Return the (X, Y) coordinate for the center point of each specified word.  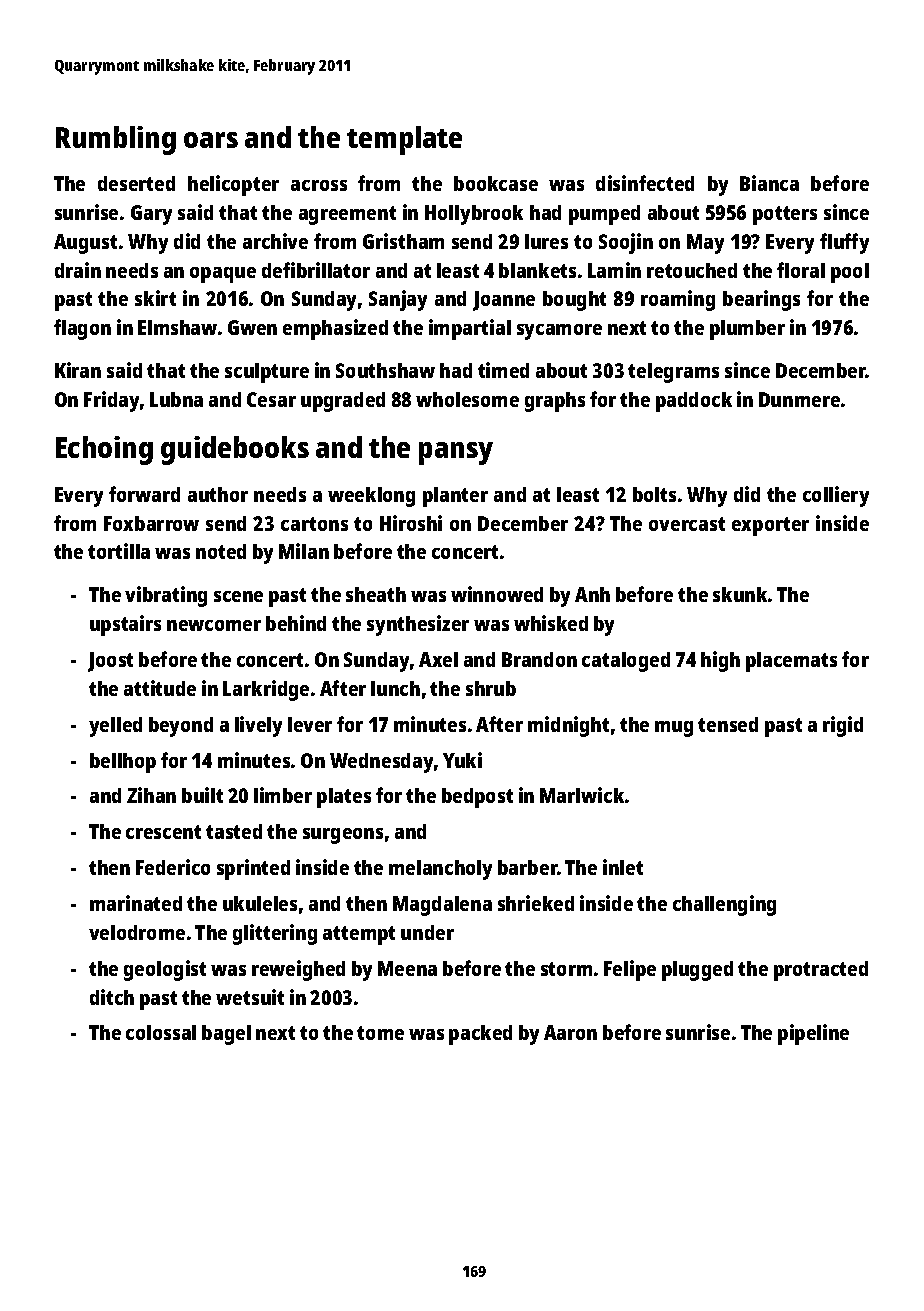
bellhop (123, 763)
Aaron (570, 1032)
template (404, 140)
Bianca (769, 183)
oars (211, 140)
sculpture (267, 373)
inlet (623, 867)
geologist (165, 970)
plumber (747, 330)
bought (574, 301)
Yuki (462, 760)
